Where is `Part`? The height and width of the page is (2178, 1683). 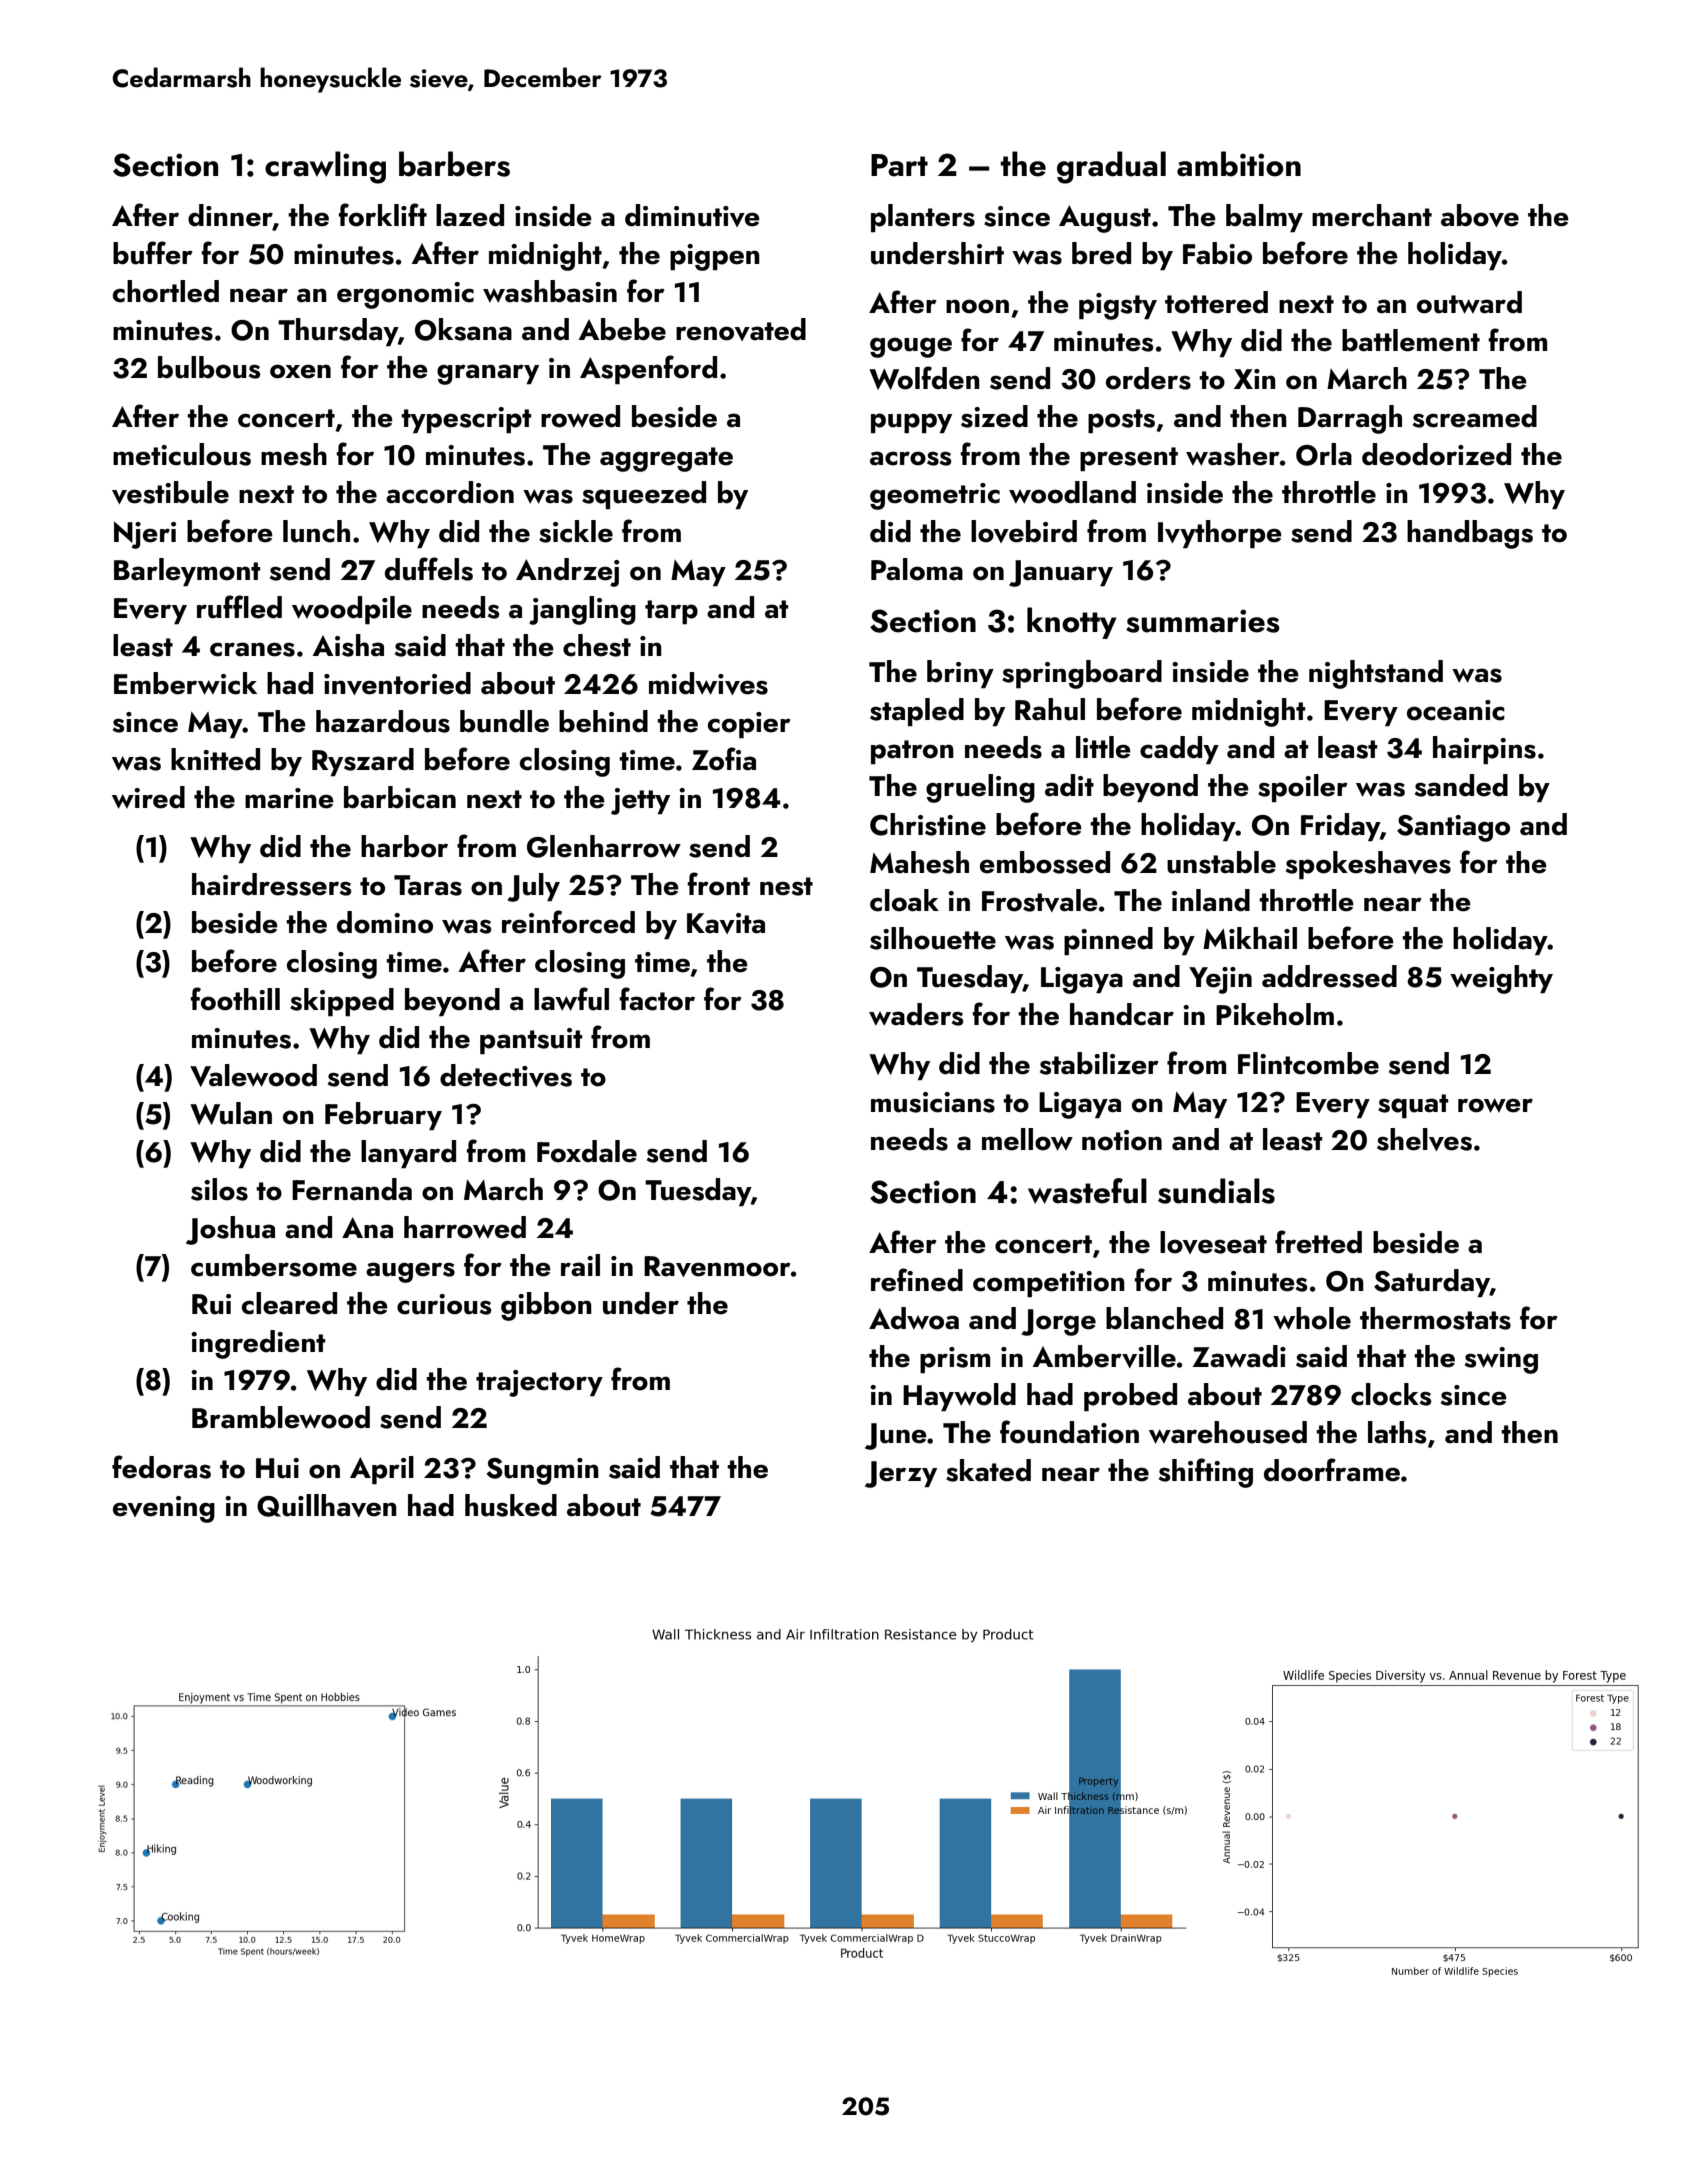 Part is located at coordinates (899, 165).
